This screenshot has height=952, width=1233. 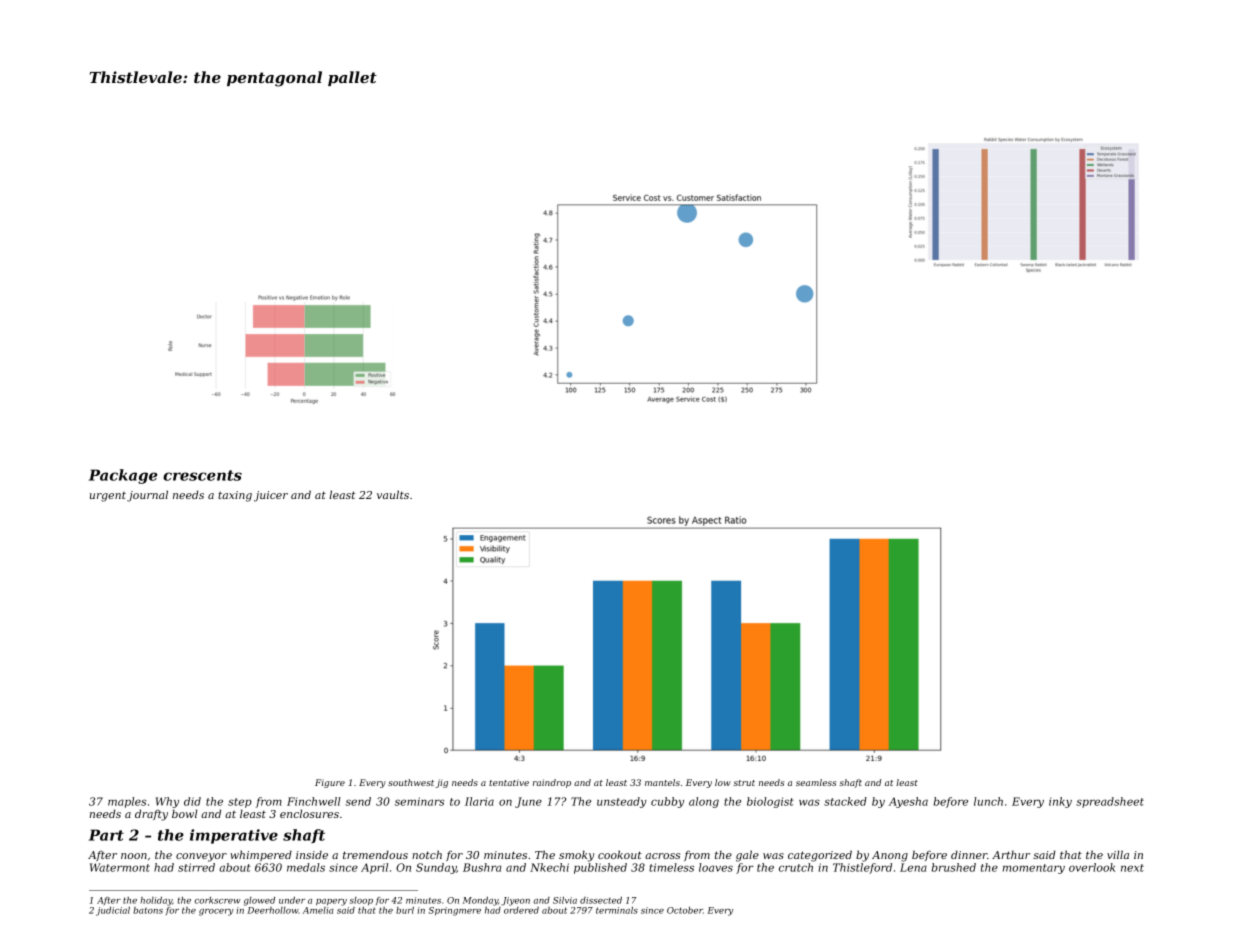 What do you see at coordinates (1110, 802) in the screenshot?
I see `spreadsheet` at bounding box center [1110, 802].
